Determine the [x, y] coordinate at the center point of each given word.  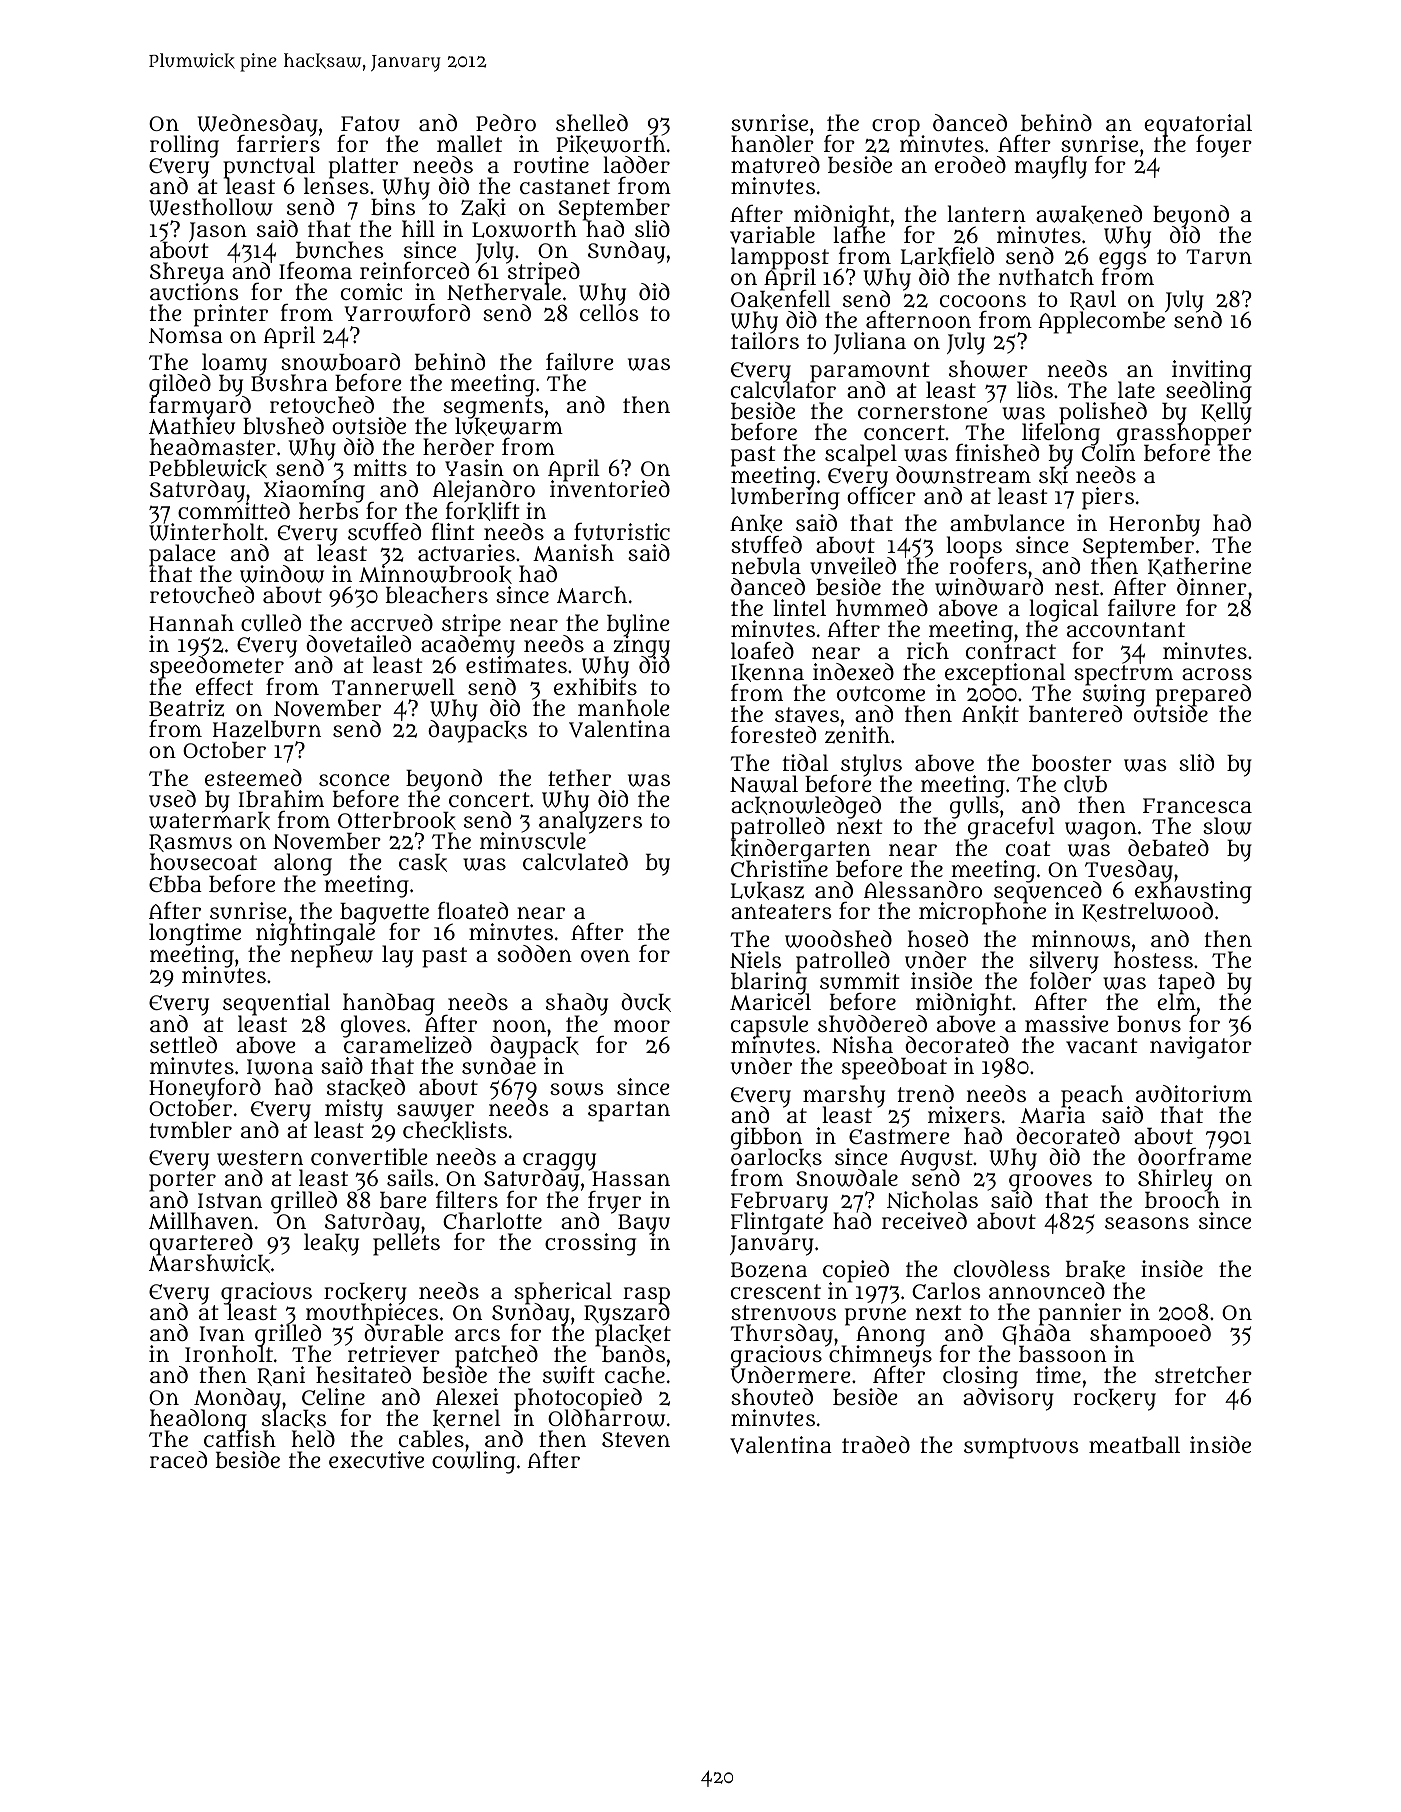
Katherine [1199, 567]
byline [638, 625]
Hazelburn [267, 729]
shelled [592, 122]
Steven [636, 1440]
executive [376, 1460]
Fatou [370, 124]
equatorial [1198, 125]
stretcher [1203, 1374]
